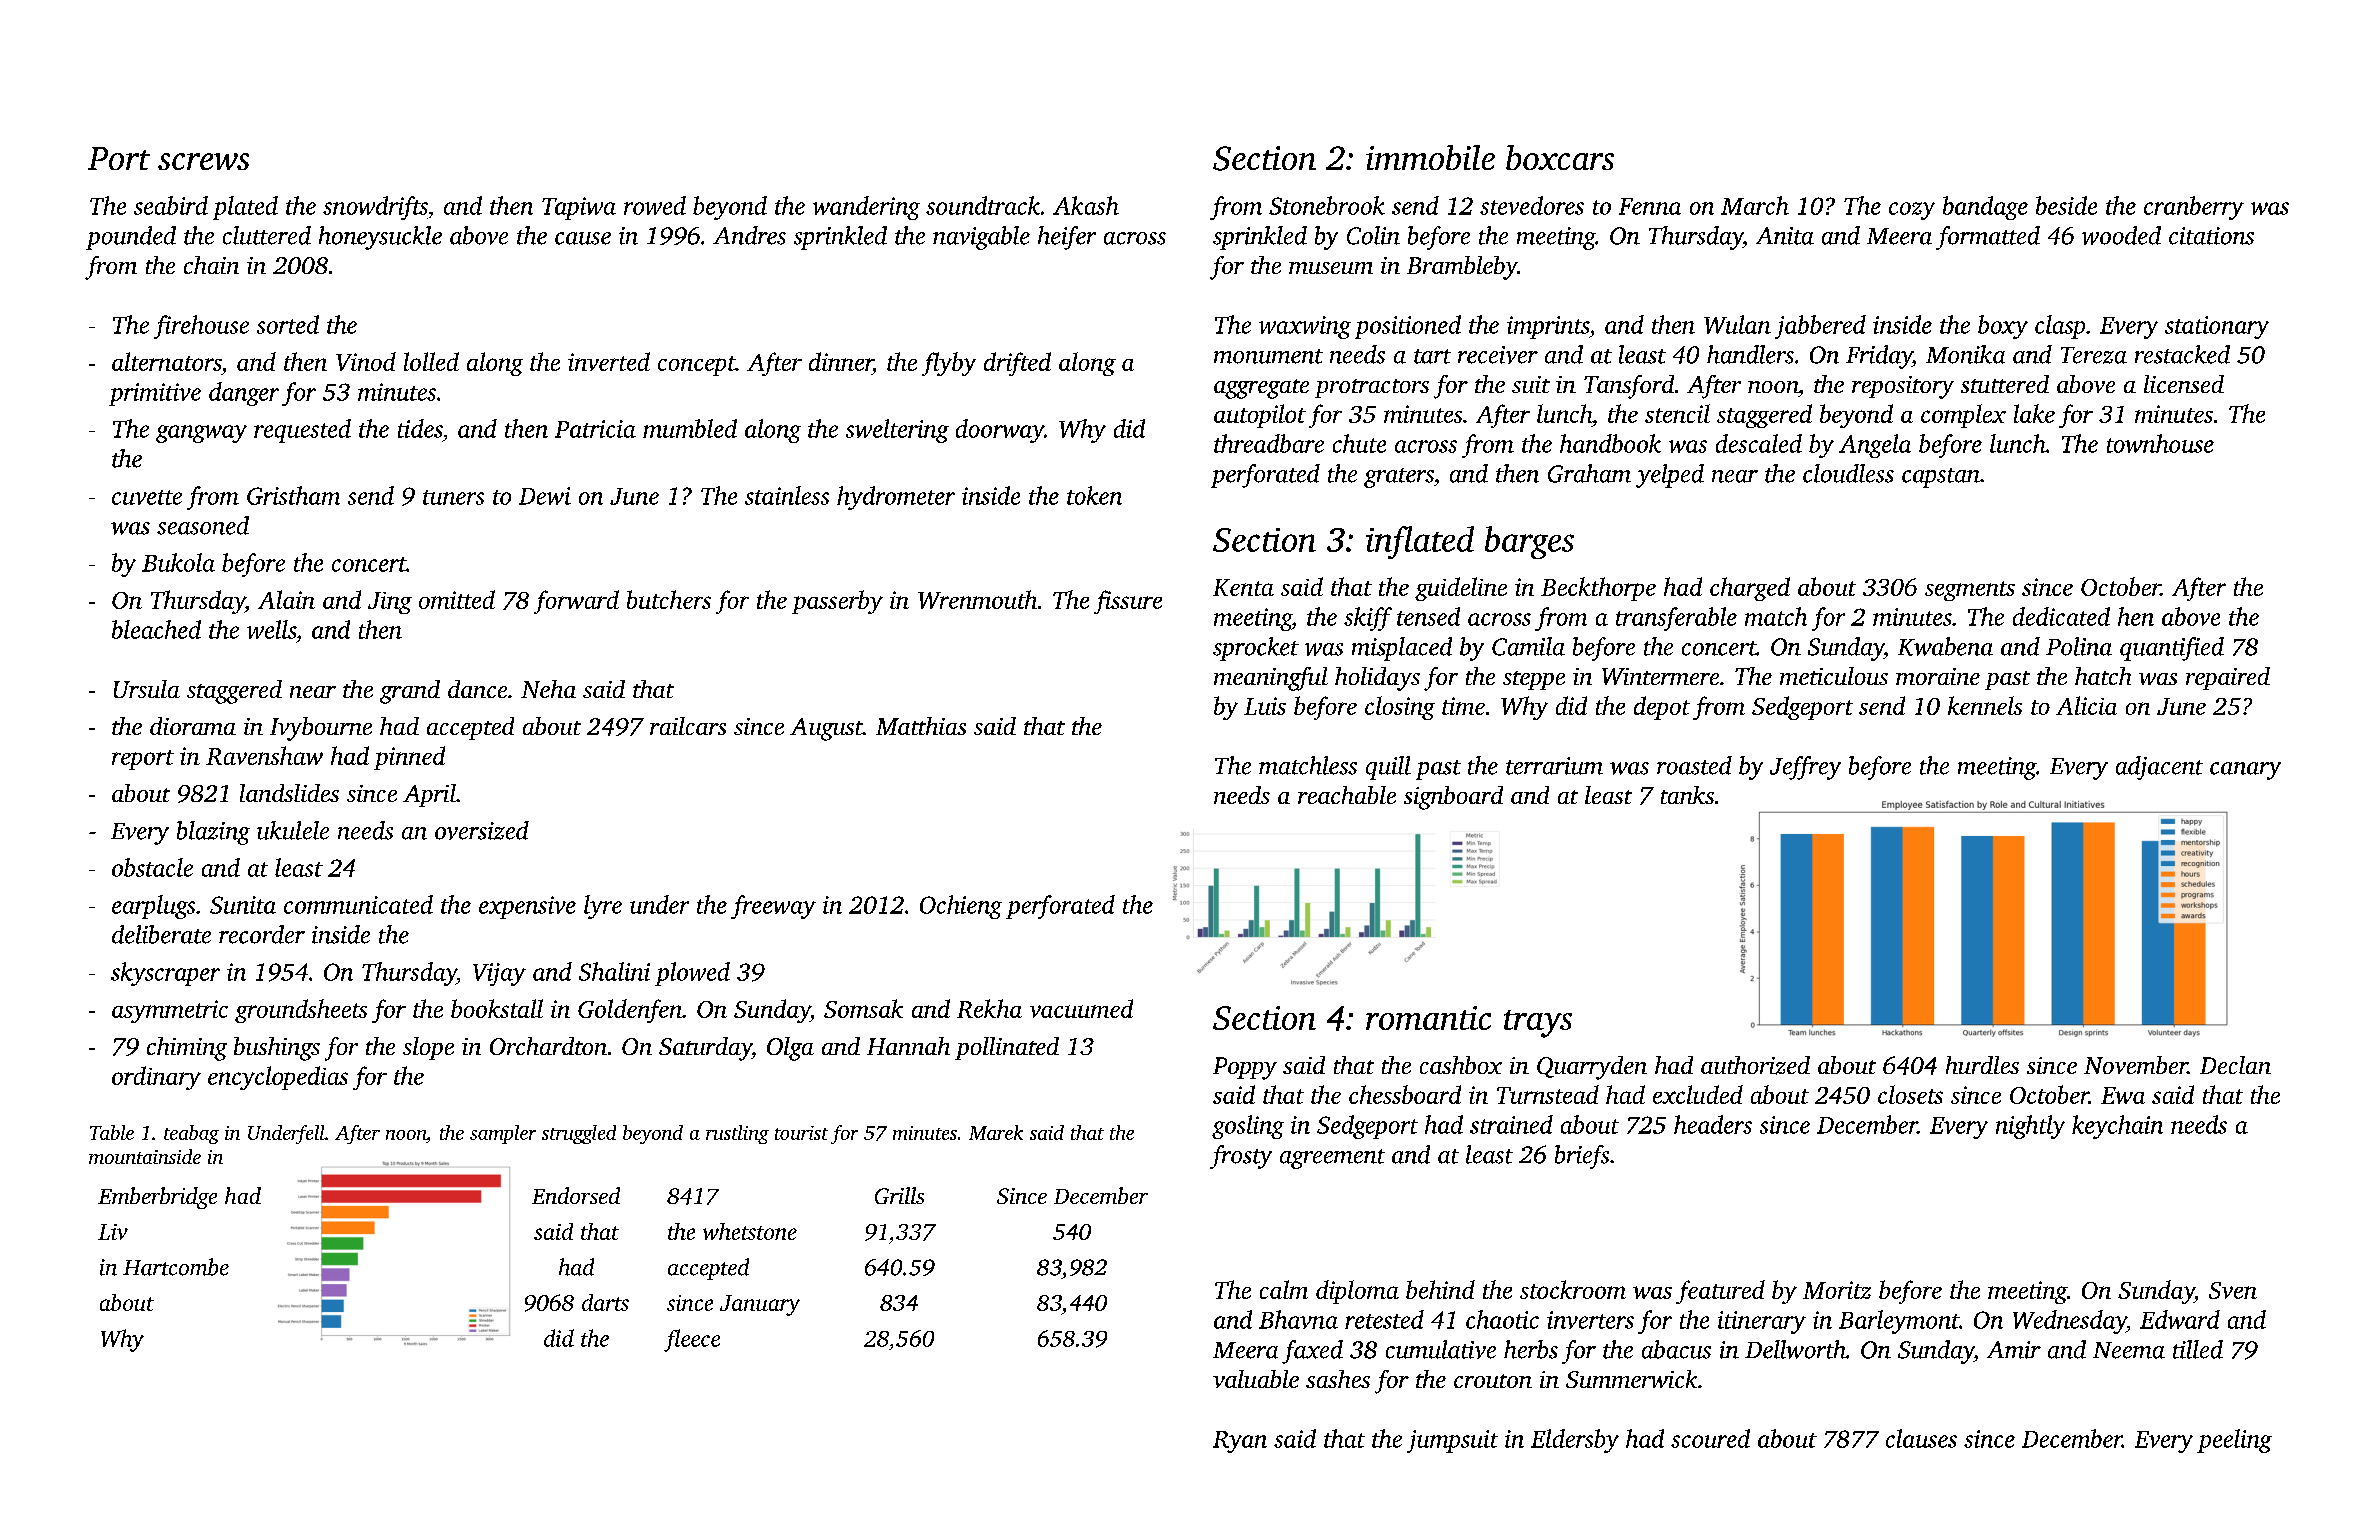 This screenshot has width=2380, height=1540. I want to click on butchers, so click(669, 599).
